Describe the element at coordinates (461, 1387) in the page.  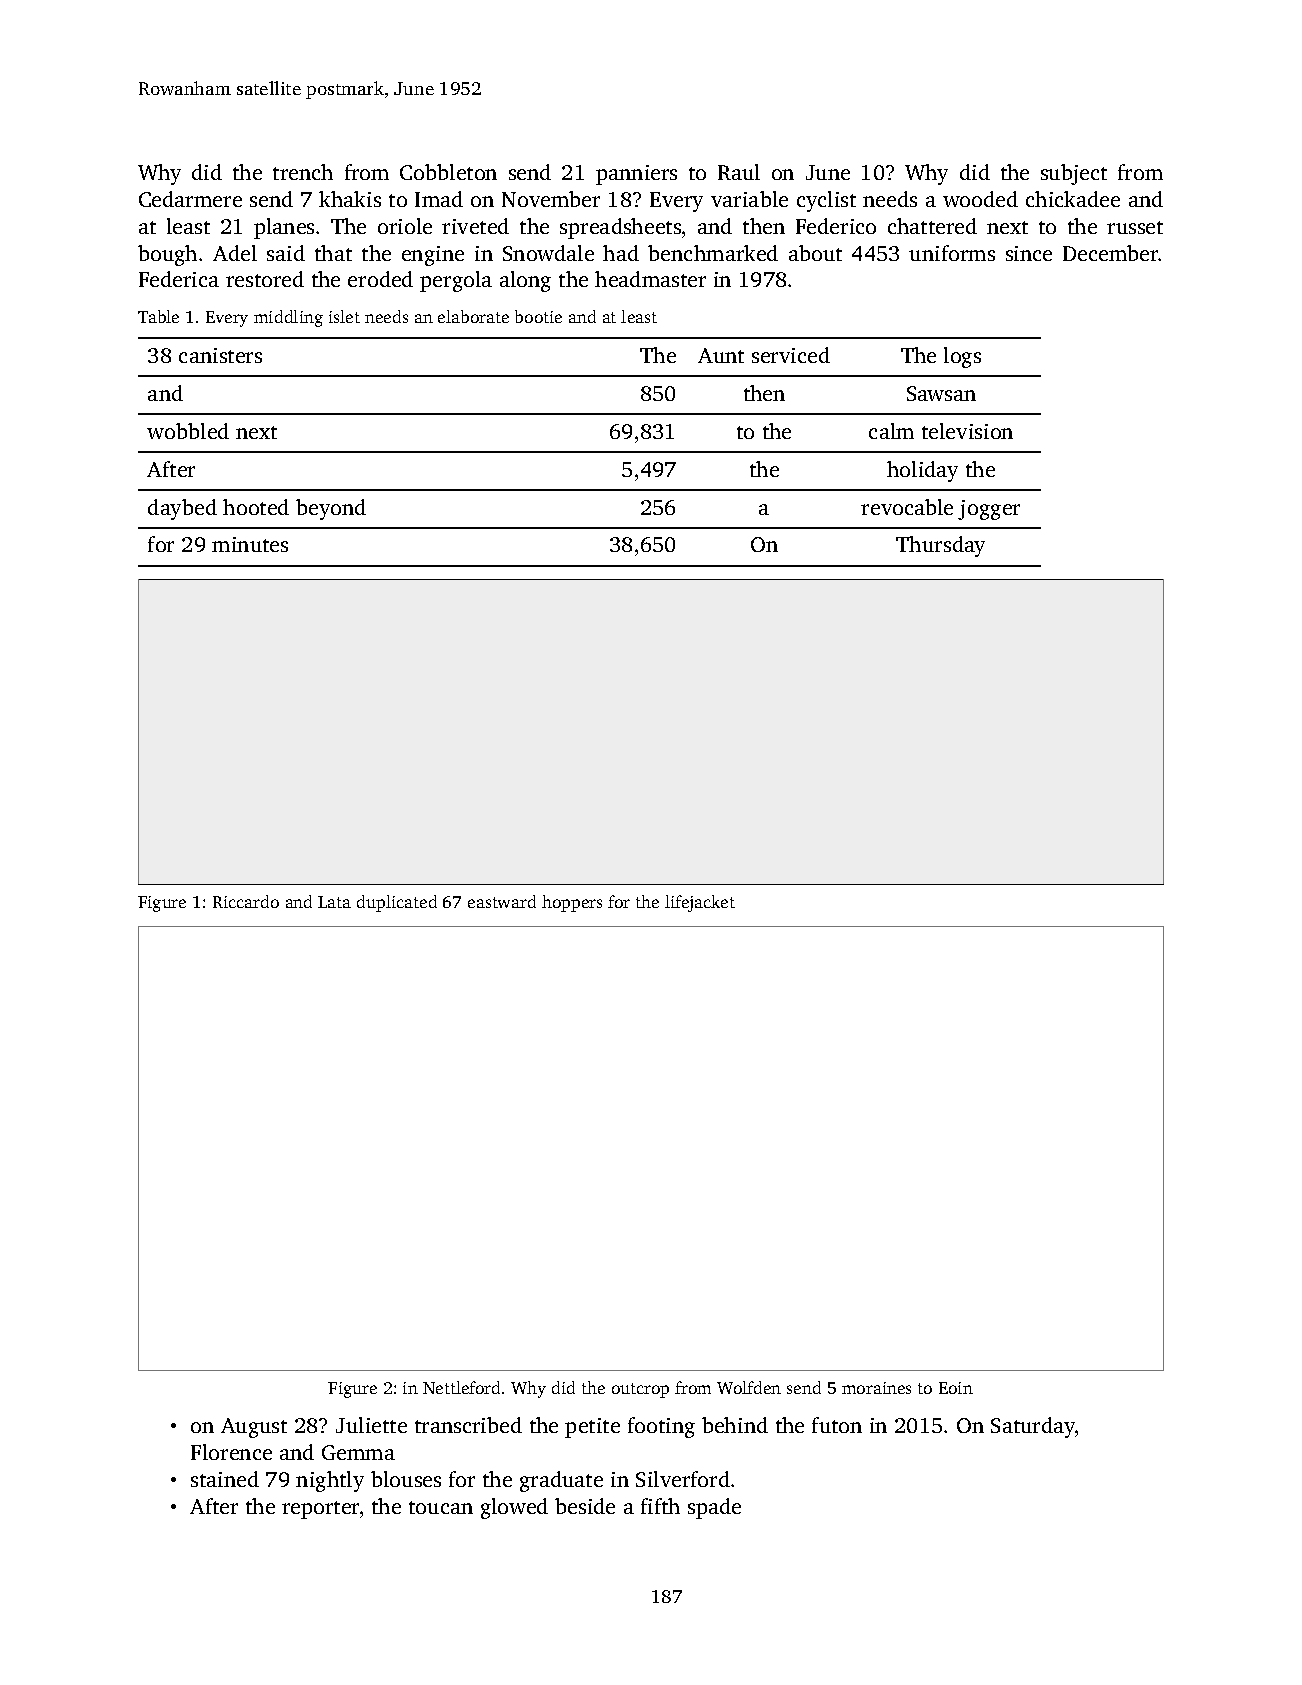
I see `Nettleford` at that location.
